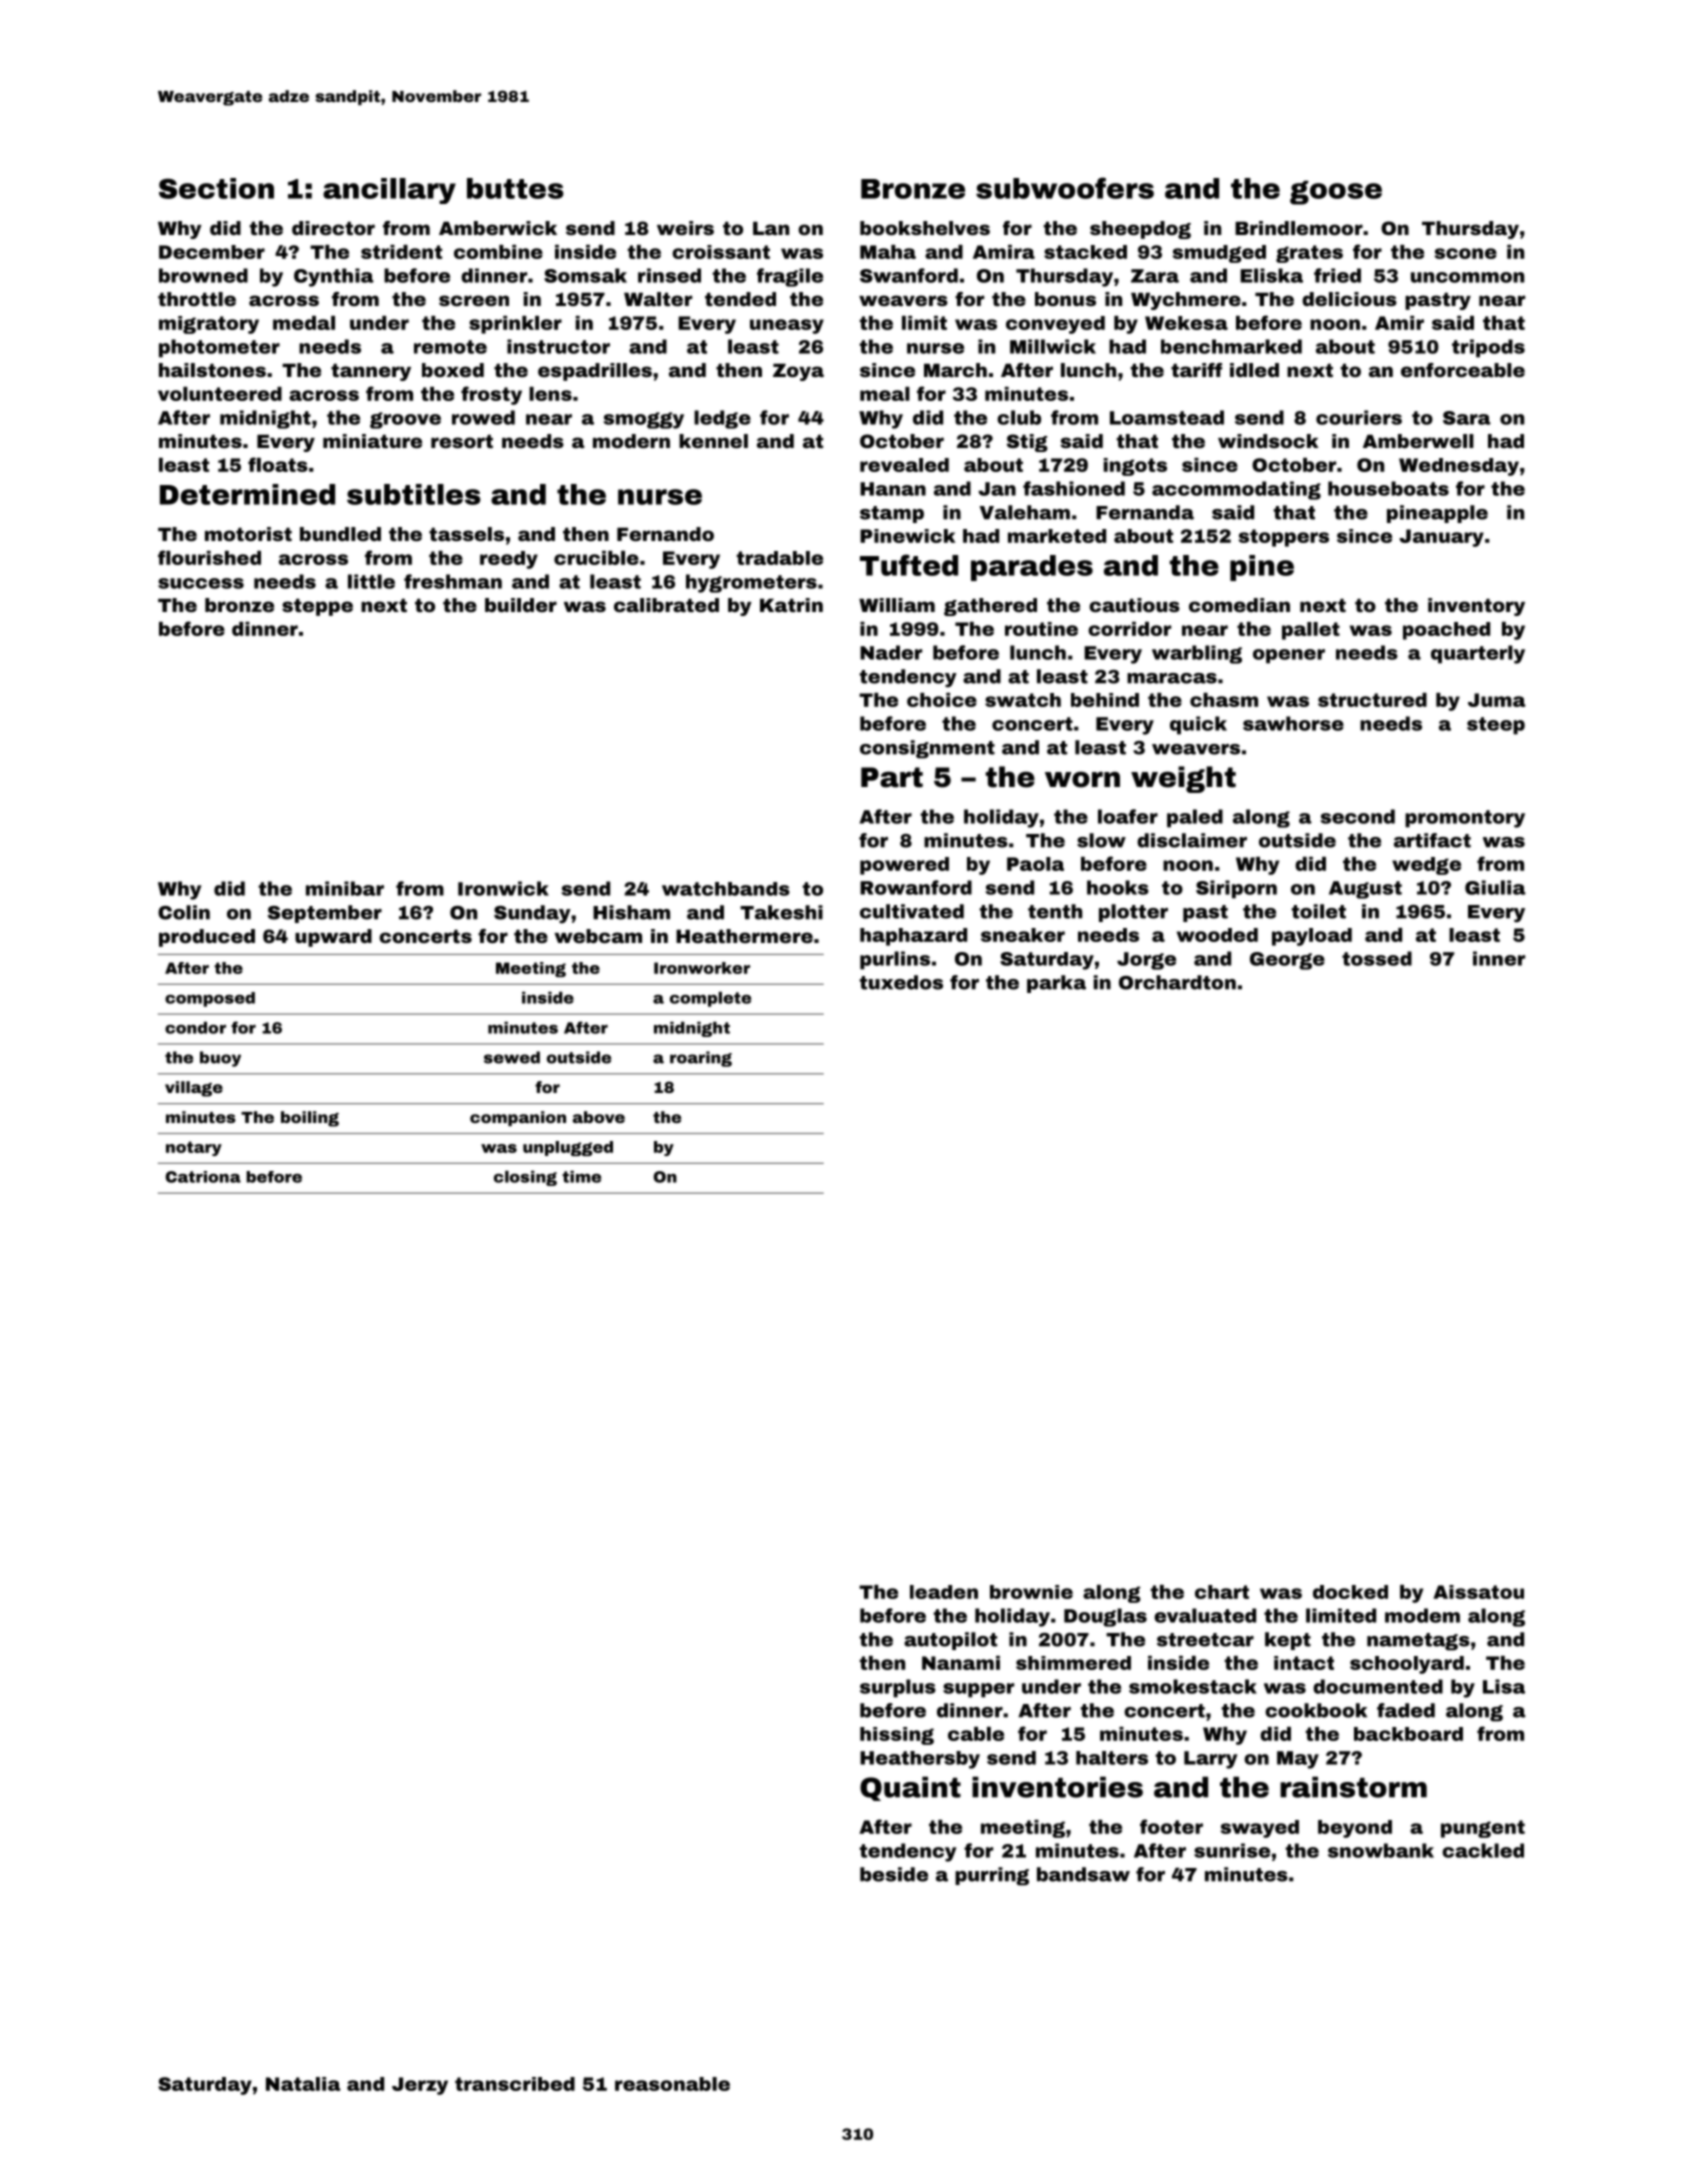 The image size is (1683, 2178). Describe the element at coordinates (685, 228) in the screenshot. I see `weirs` at that location.
